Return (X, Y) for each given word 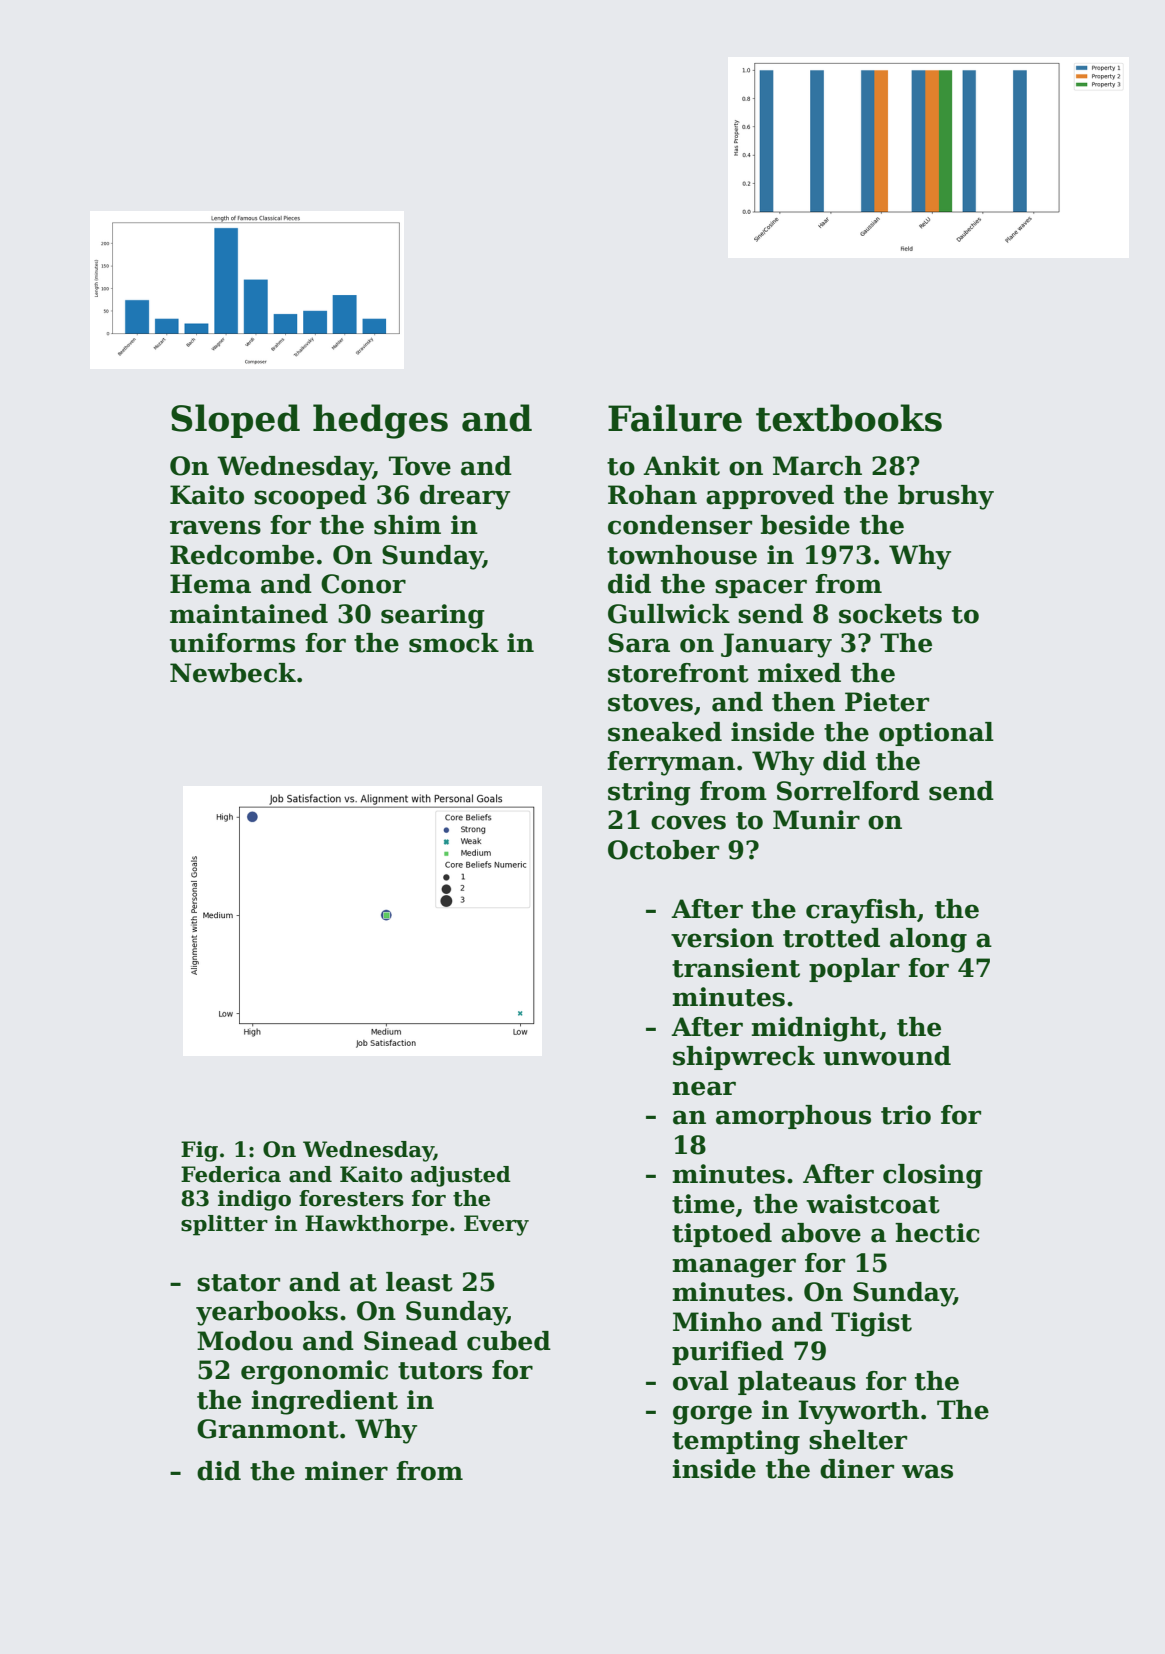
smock (454, 643)
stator (238, 1283)
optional (936, 734)
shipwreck (744, 1058)
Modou (245, 1341)
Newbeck (233, 673)
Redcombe (242, 555)
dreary (465, 497)
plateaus (797, 1383)
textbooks (849, 418)
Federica (231, 1174)
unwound (887, 1056)
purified (728, 1353)
